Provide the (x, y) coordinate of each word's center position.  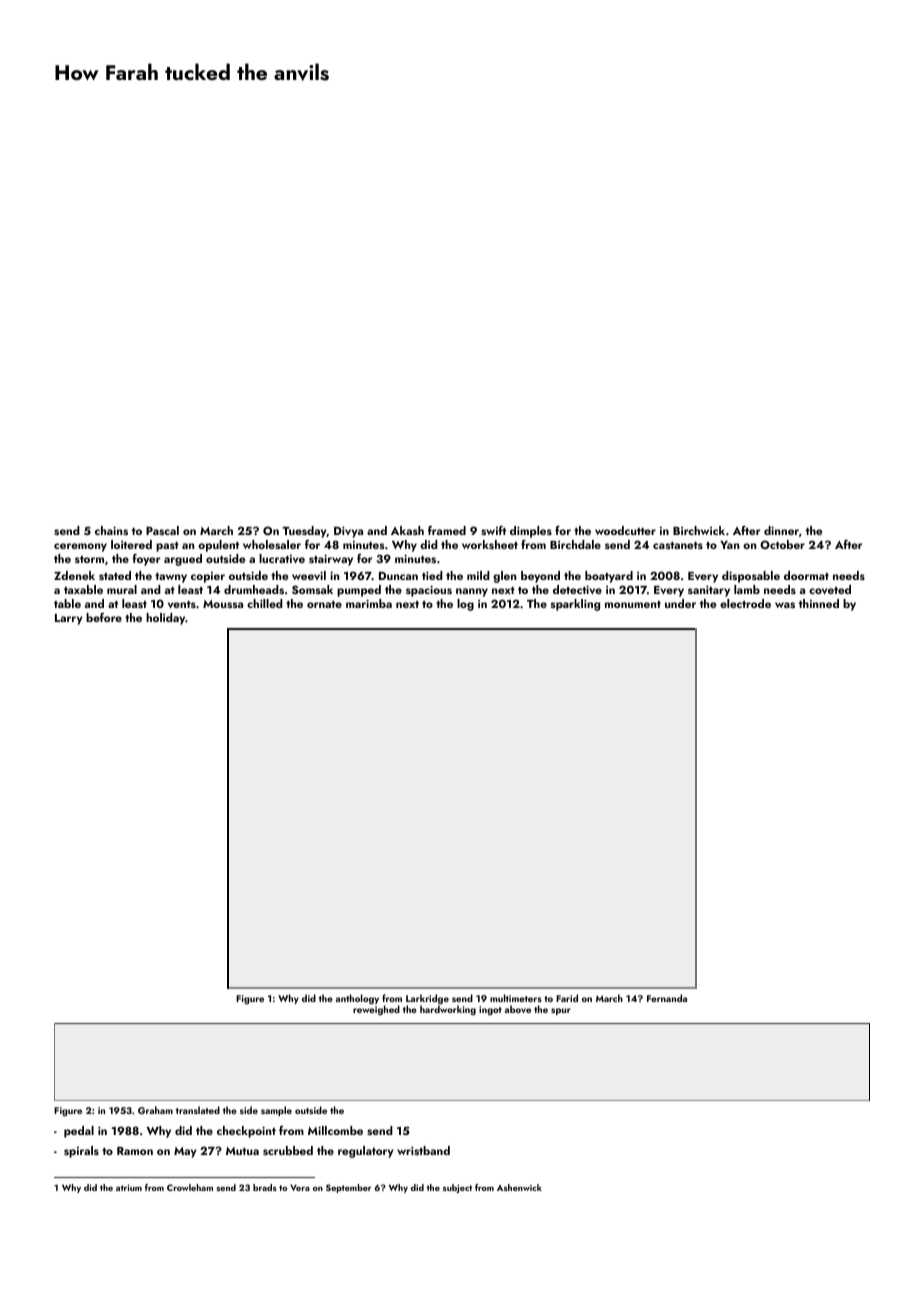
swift (493, 530)
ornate (324, 604)
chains (111, 530)
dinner (781, 530)
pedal (79, 1132)
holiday (165, 619)
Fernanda (667, 998)
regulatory (366, 1152)
